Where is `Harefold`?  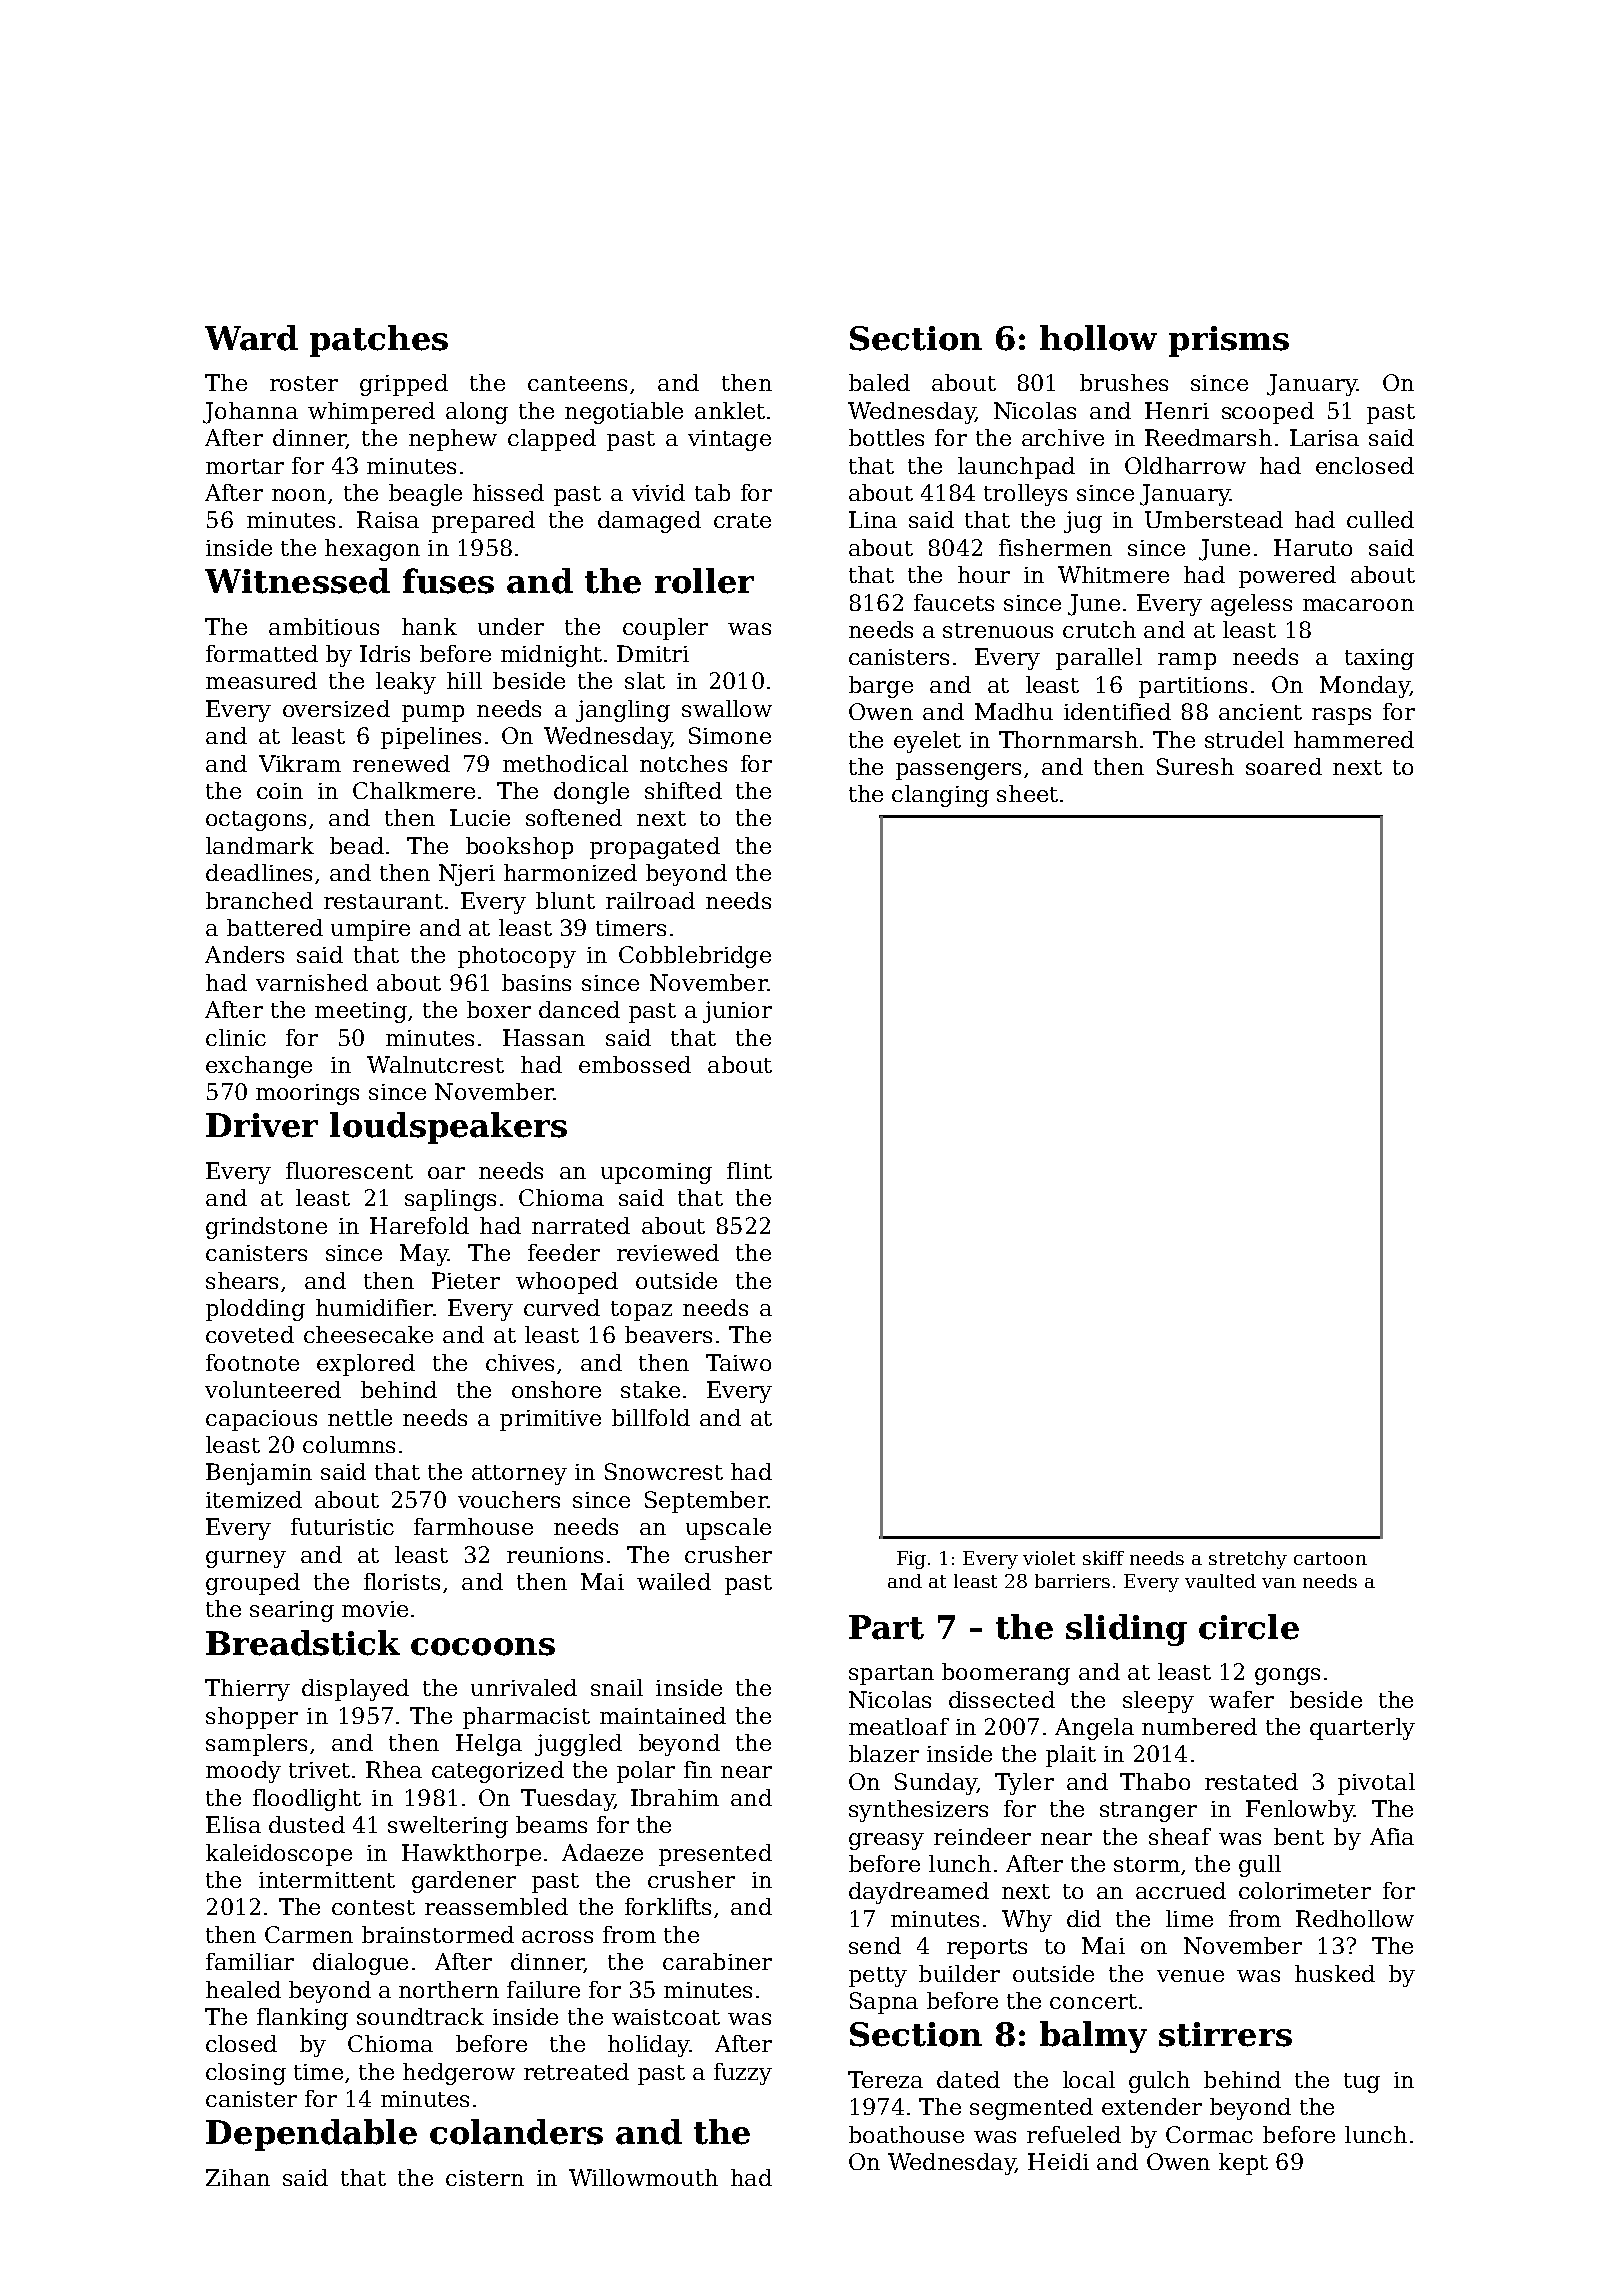
Harefold is located at coordinates (419, 1225).
